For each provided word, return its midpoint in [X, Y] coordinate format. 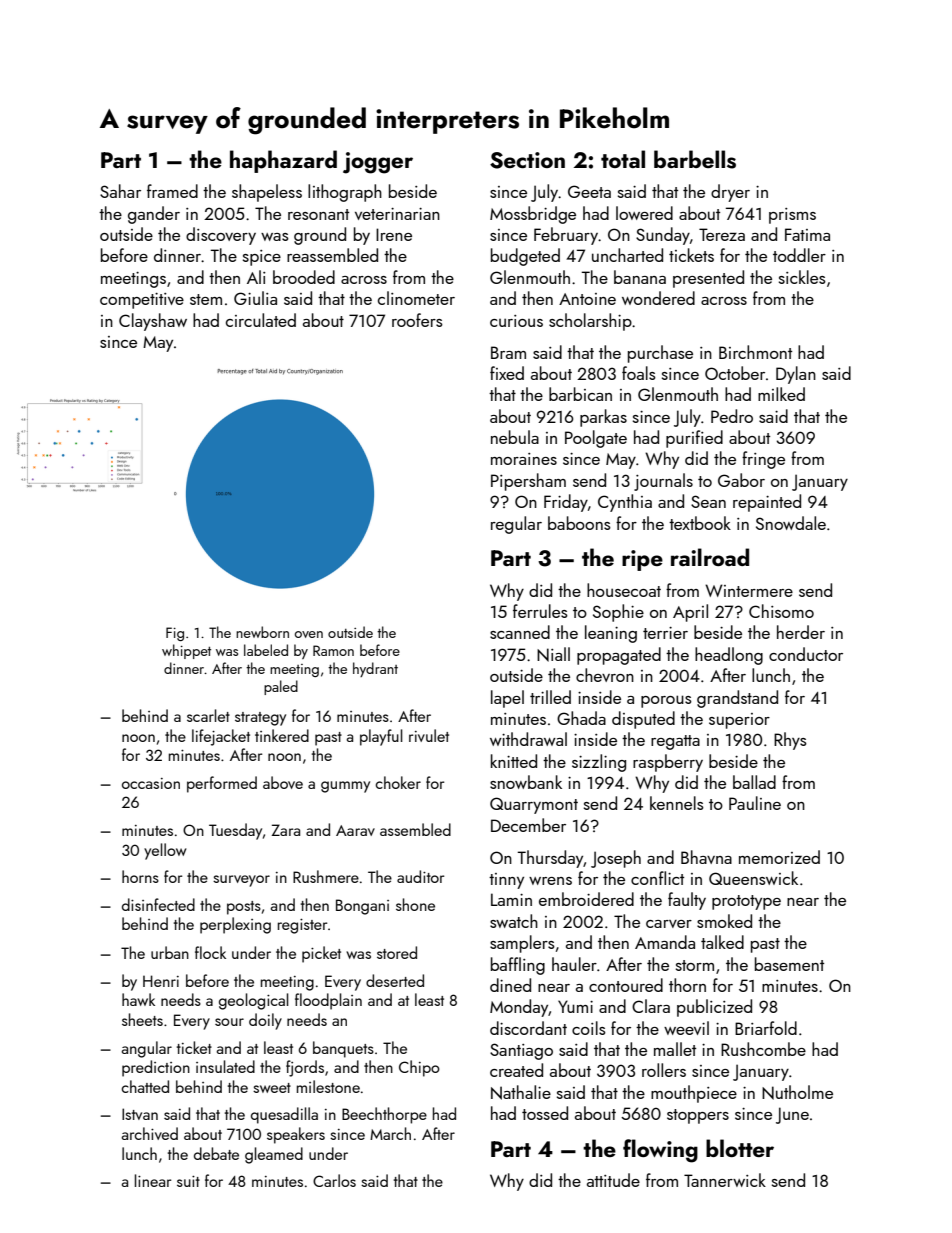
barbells [695, 159]
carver [669, 924]
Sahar [120, 191]
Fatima [807, 234]
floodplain [328, 1001]
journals [663, 482]
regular [516, 525]
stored [397, 952]
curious [516, 321]
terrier [665, 633]
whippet [186, 651]
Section [527, 160]
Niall [553, 654]
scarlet [208, 715]
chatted [145, 1086]
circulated [261, 320]
